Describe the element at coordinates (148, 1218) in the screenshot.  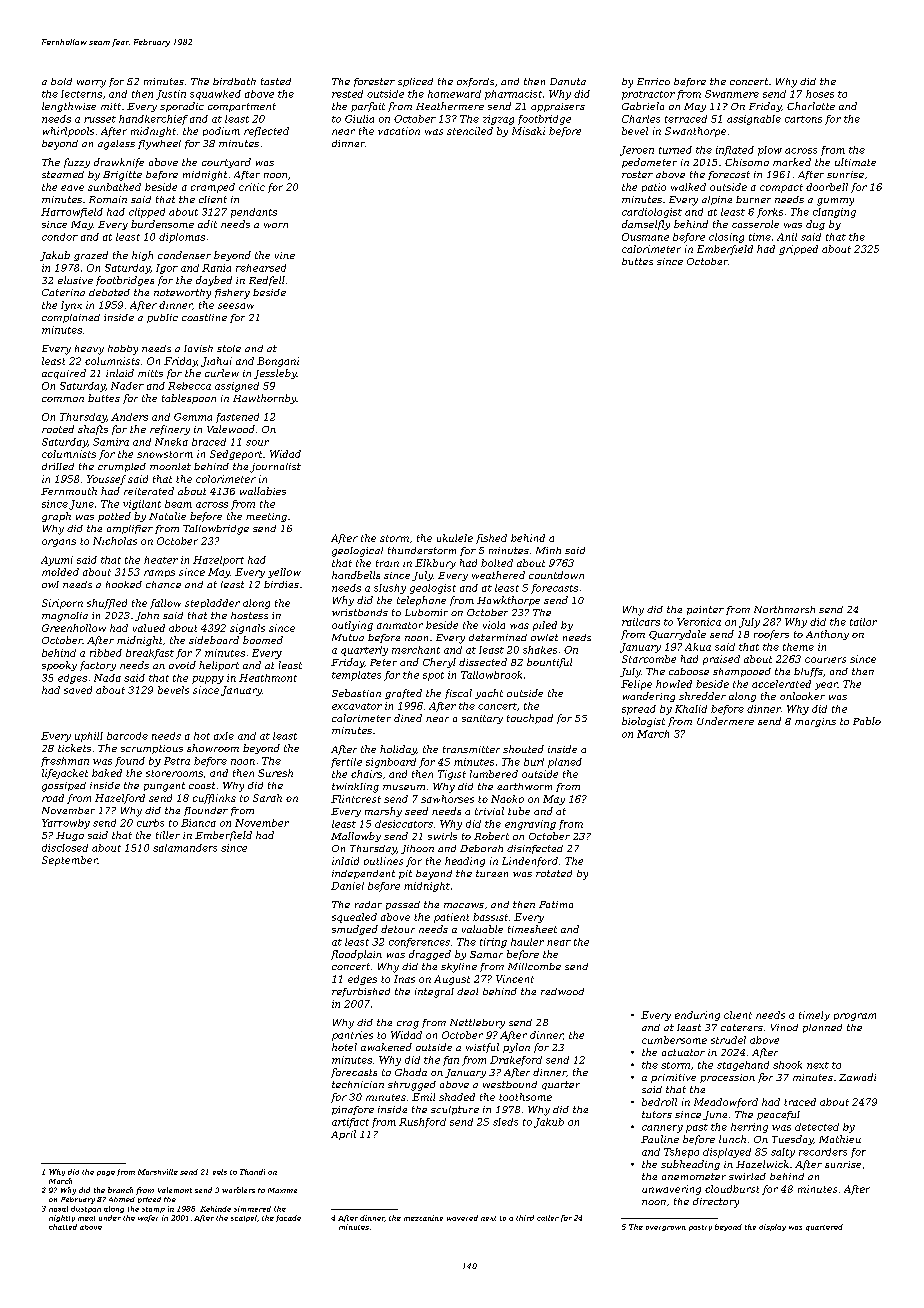
I see `wafer` at that location.
